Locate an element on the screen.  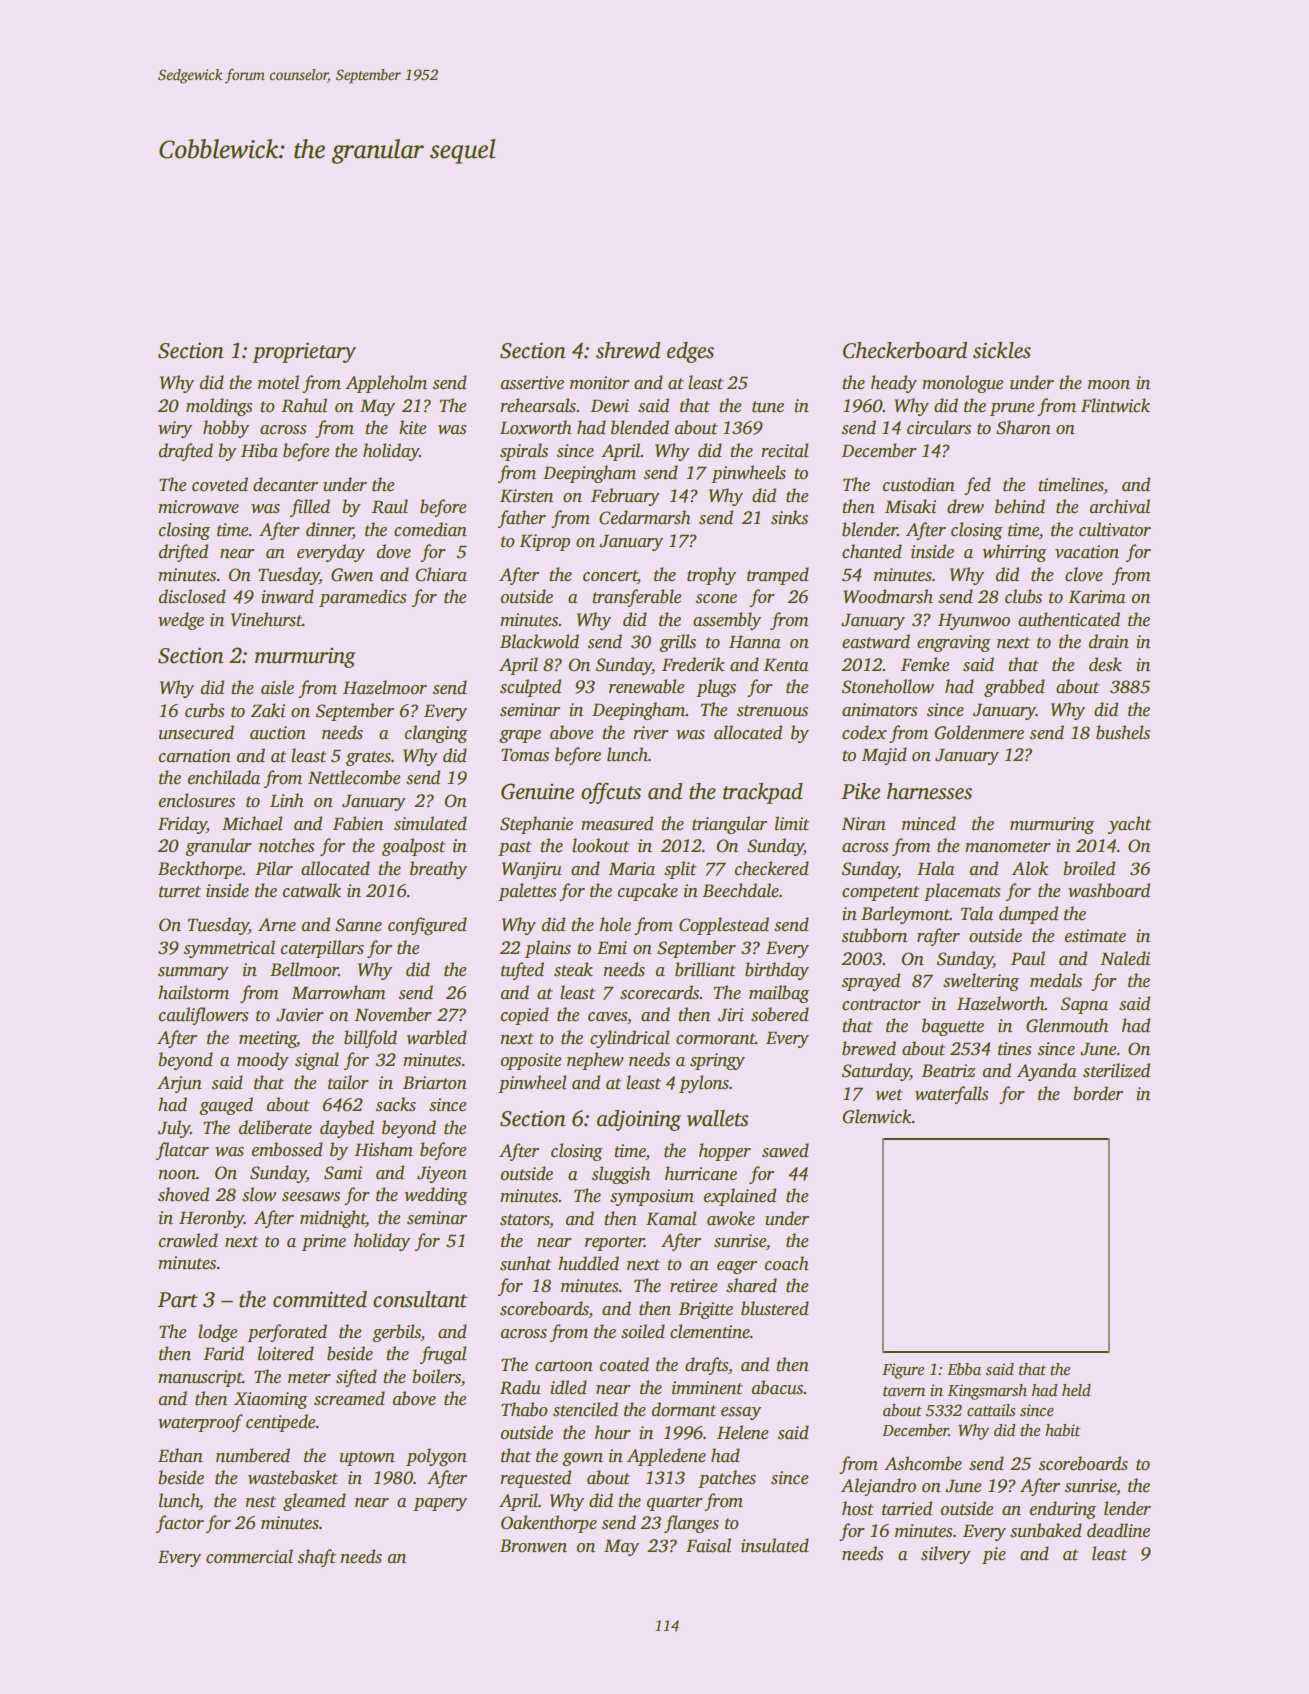
centipede is located at coordinates (280, 1423).
